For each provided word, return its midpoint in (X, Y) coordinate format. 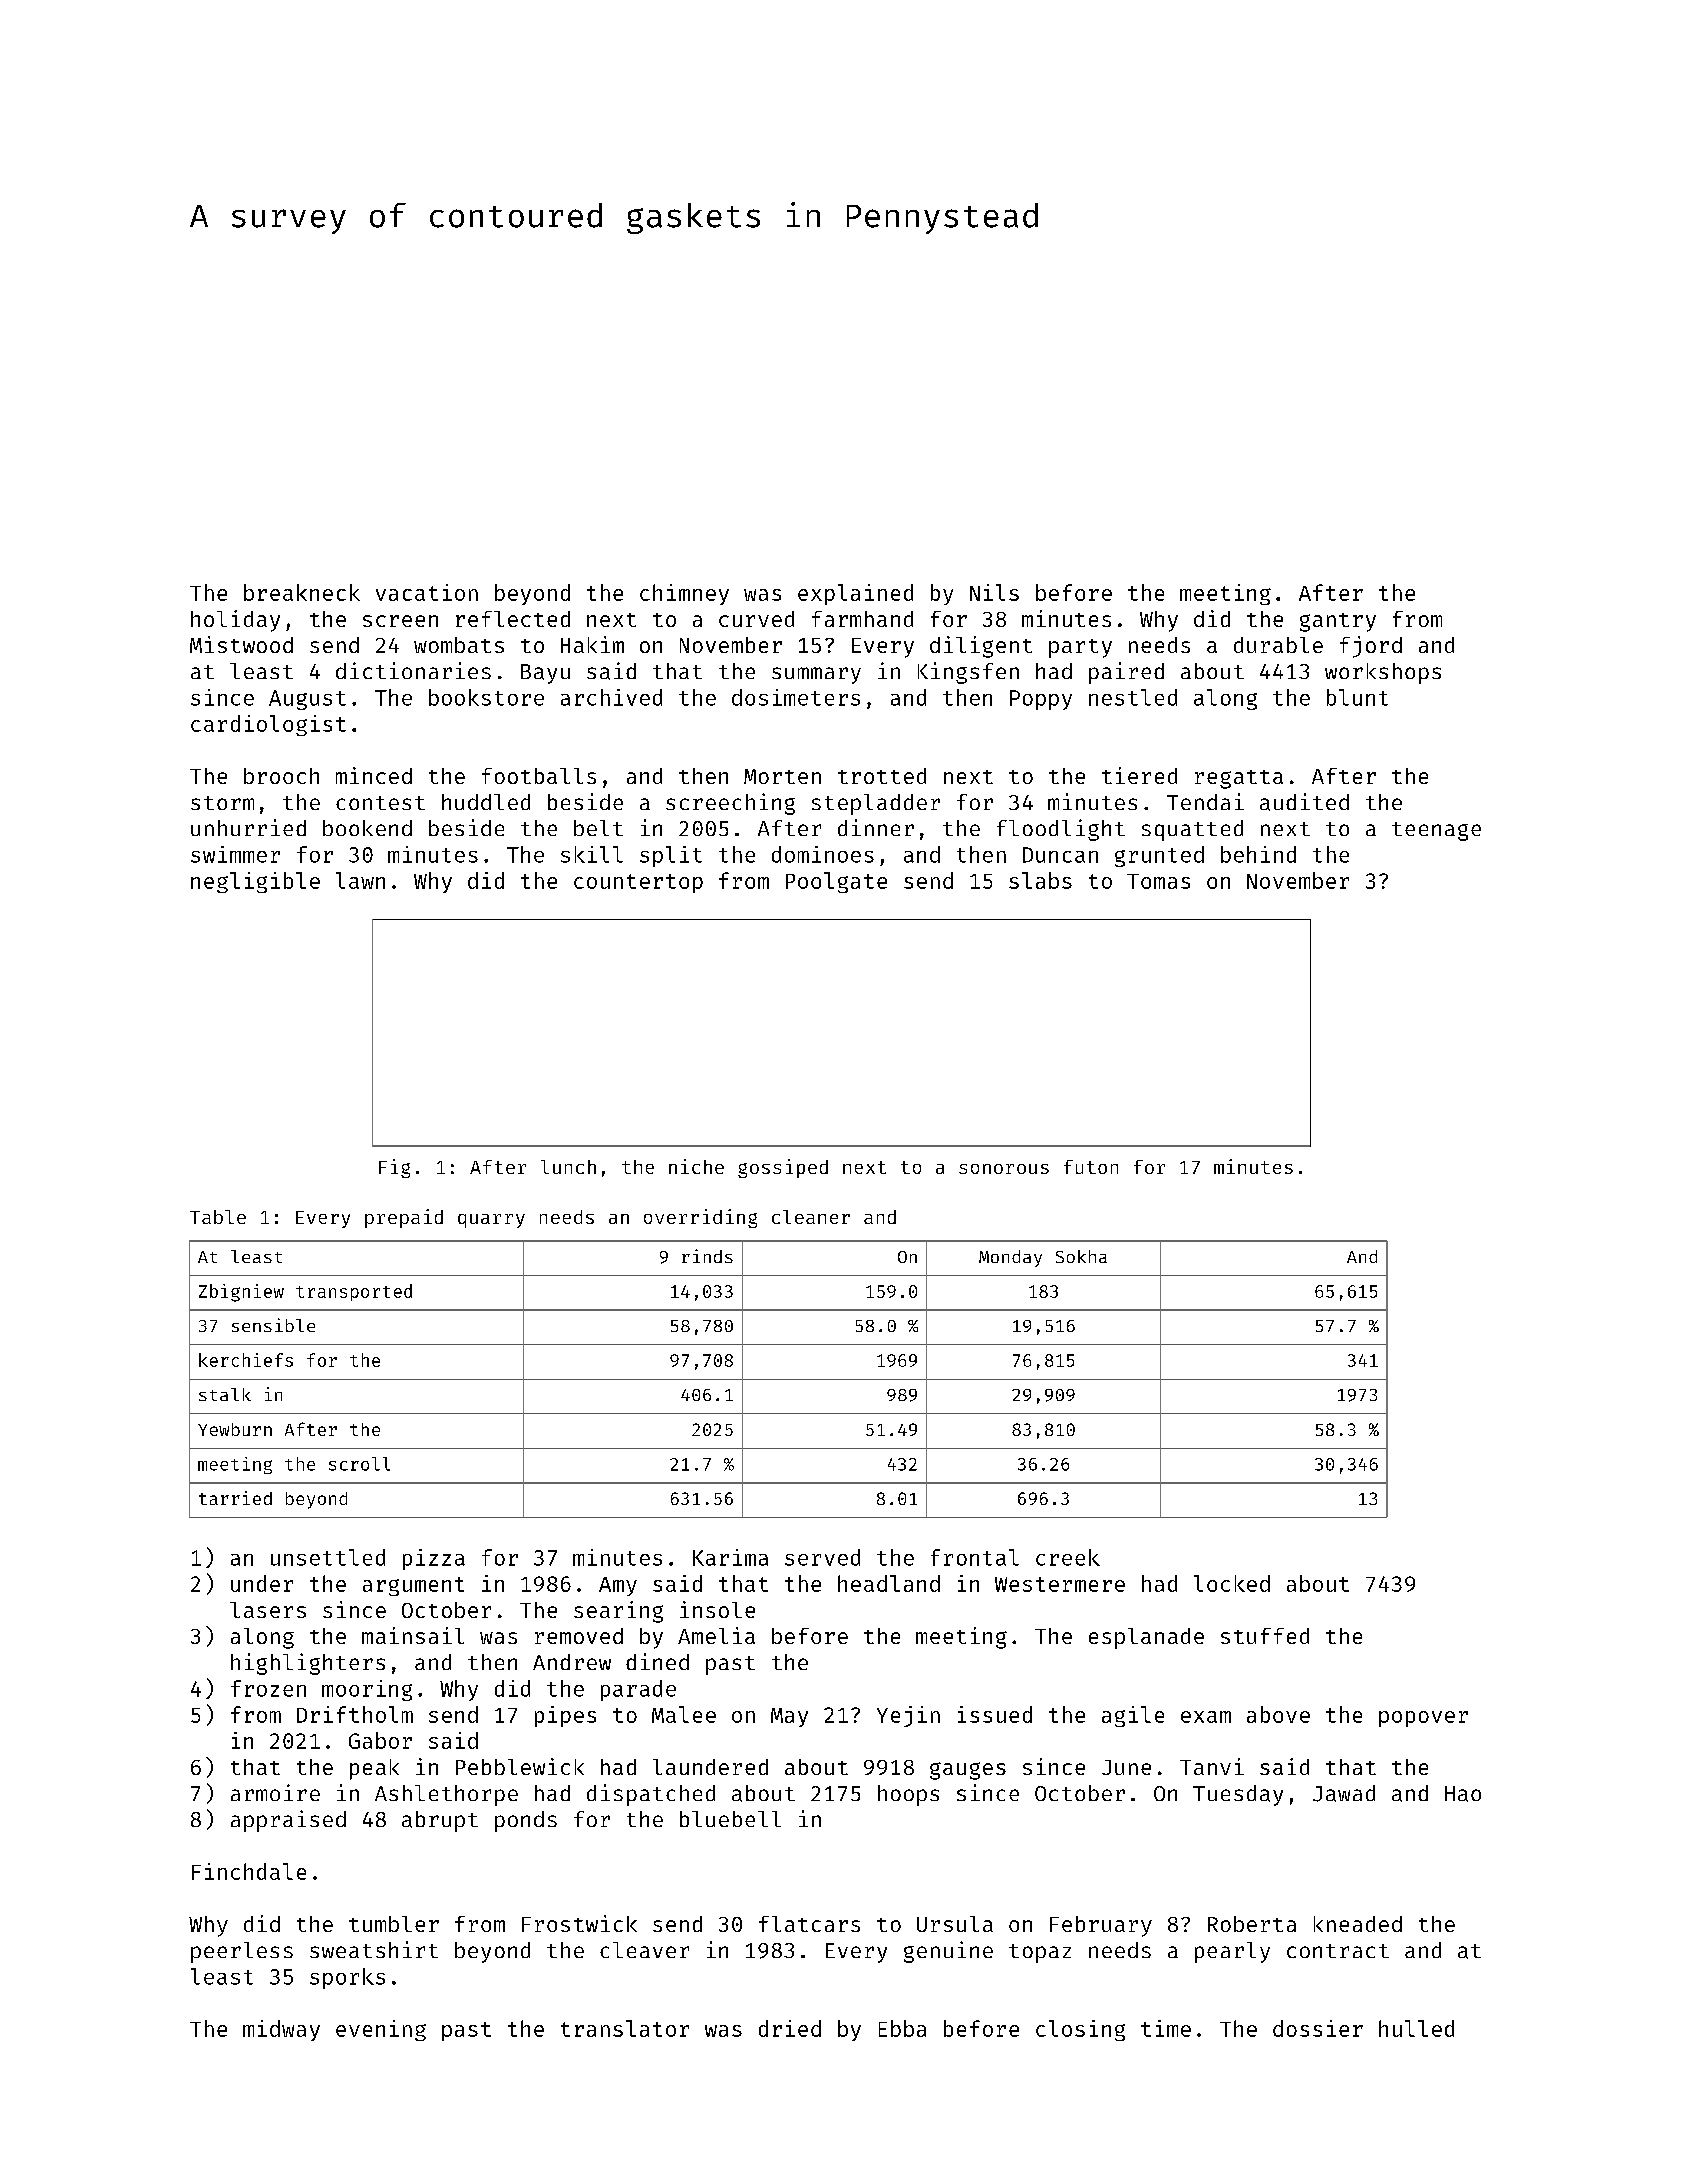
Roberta (1252, 1924)
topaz (1040, 1953)
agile (1133, 1716)
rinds (707, 1256)
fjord (1371, 647)
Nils (994, 592)
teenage (1436, 831)
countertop (638, 883)
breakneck (302, 592)
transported (354, 1292)
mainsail (413, 1635)
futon (1091, 1167)
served (822, 1557)
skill (592, 854)
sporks (347, 1978)
